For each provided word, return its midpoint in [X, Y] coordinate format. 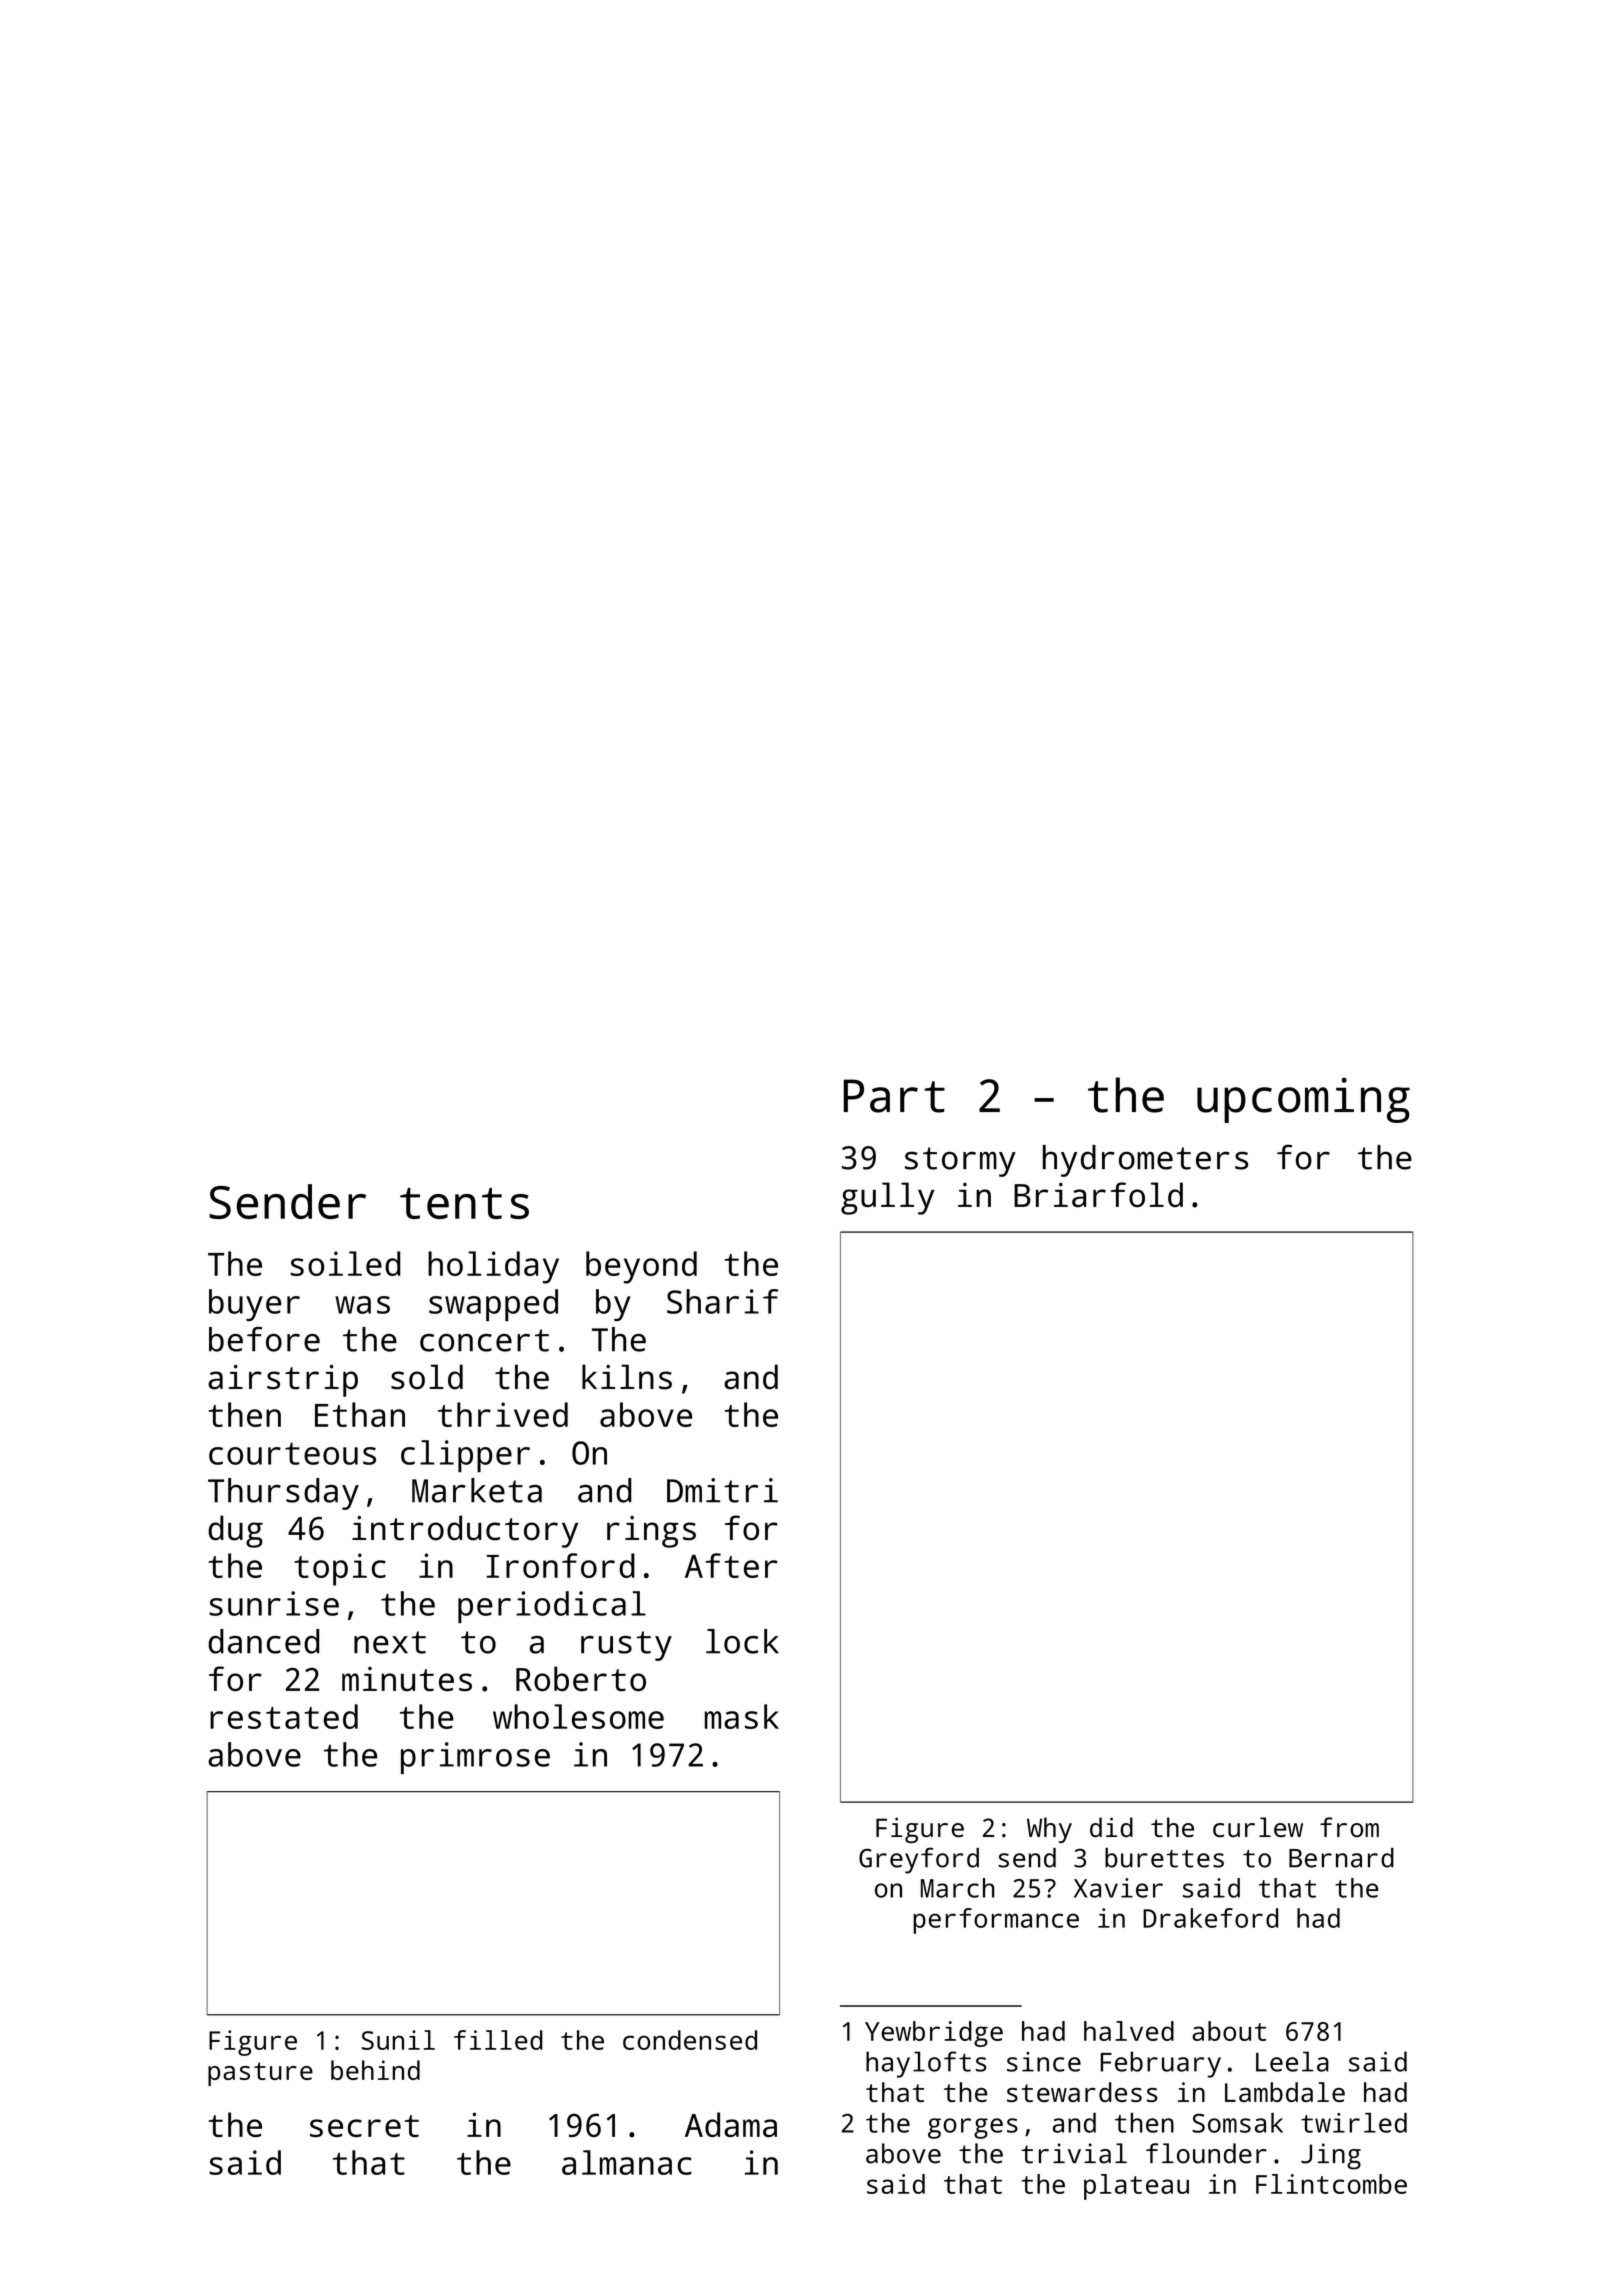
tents [464, 1203]
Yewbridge [934, 2034]
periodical [552, 1607]
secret [364, 2126]
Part [894, 1096]
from [1349, 1827]
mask [742, 1716]
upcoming [1303, 1100]
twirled [1354, 2123]
